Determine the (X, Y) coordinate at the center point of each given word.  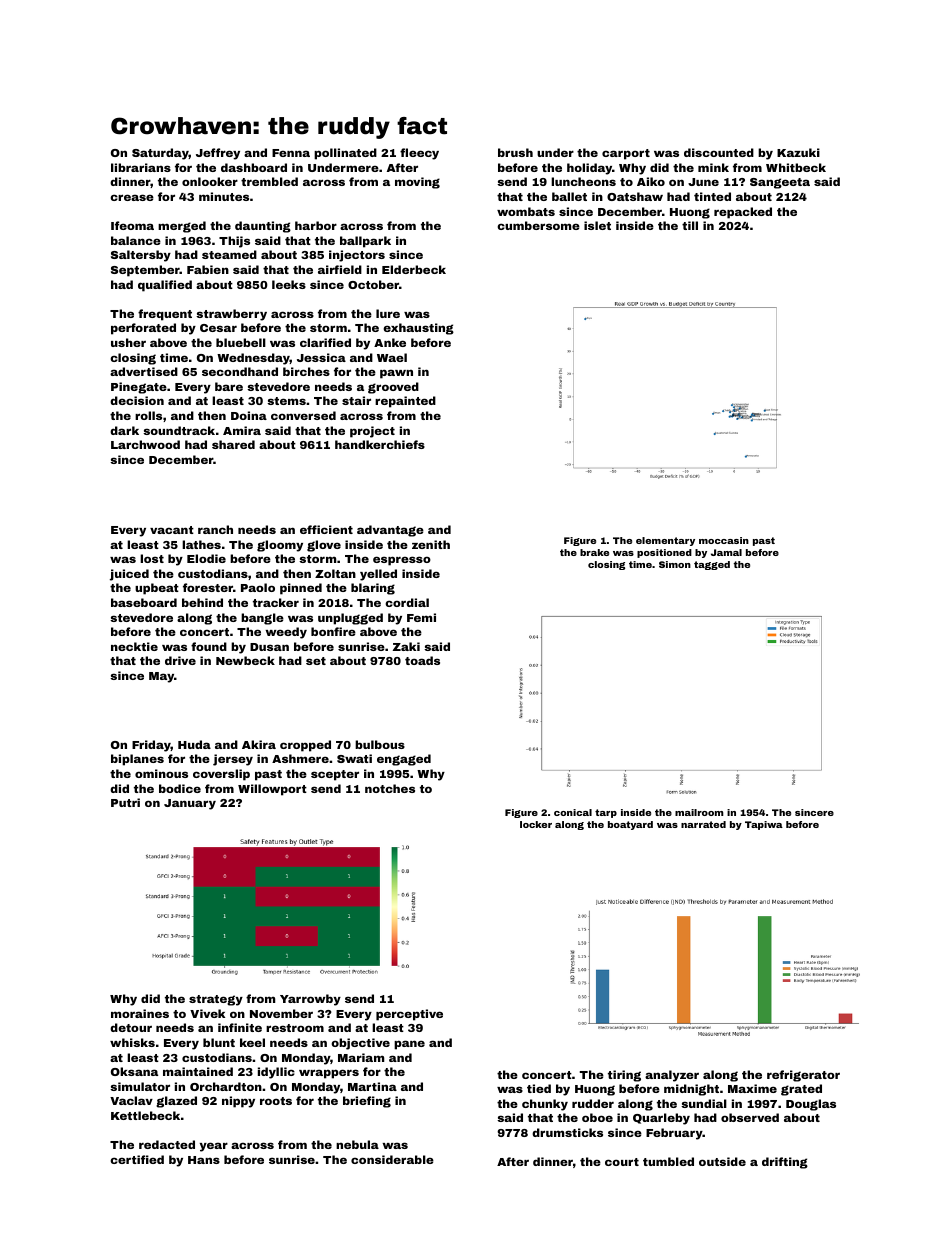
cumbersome (538, 225)
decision (137, 400)
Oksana (134, 1071)
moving (417, 183)
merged (182, 227)
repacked (743, 213)
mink (713, 167)
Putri (125, 802)
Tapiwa (764, 825)
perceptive (409, 1015)
